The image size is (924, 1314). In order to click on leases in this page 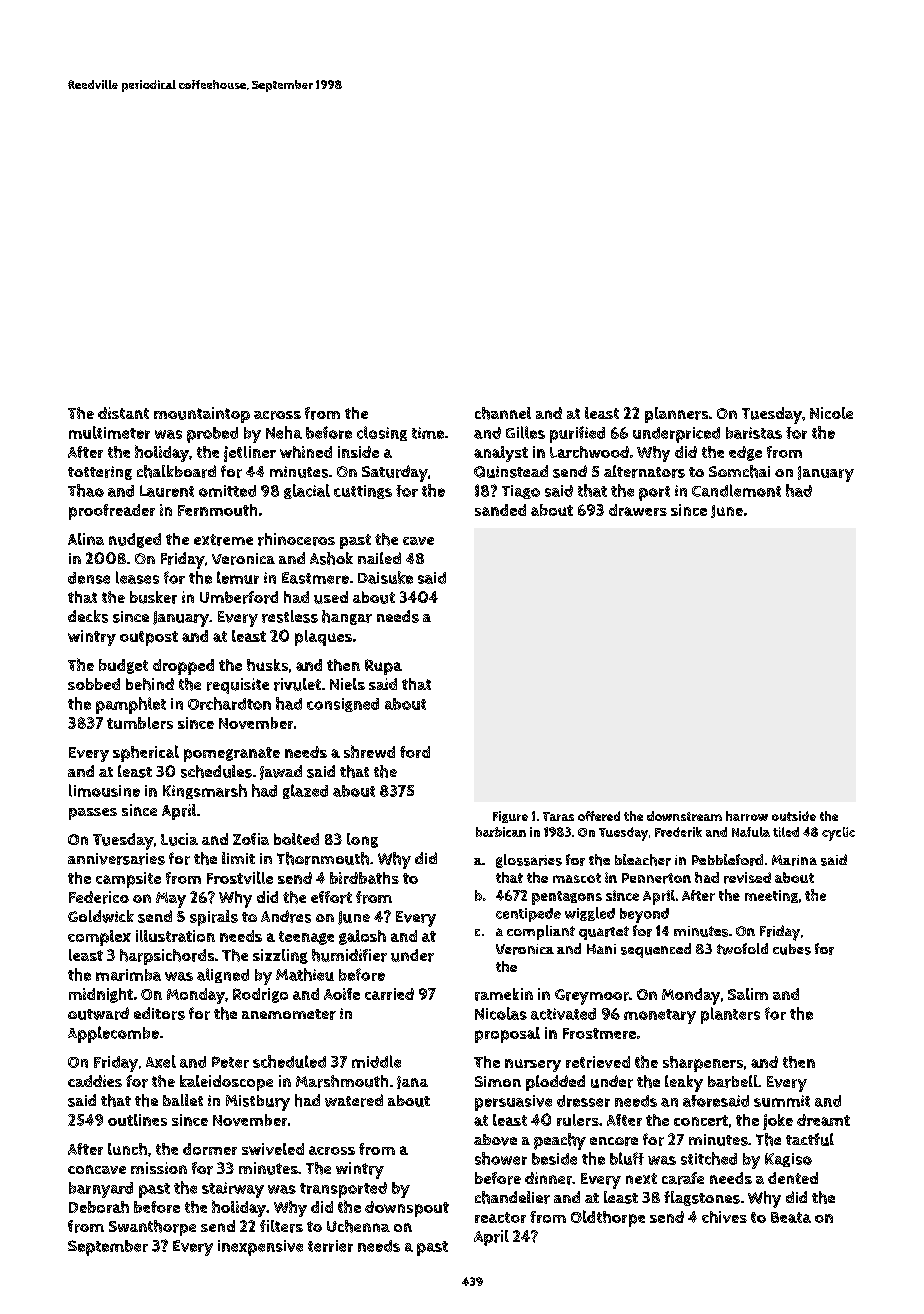, I will do `click(137, 577)`.
